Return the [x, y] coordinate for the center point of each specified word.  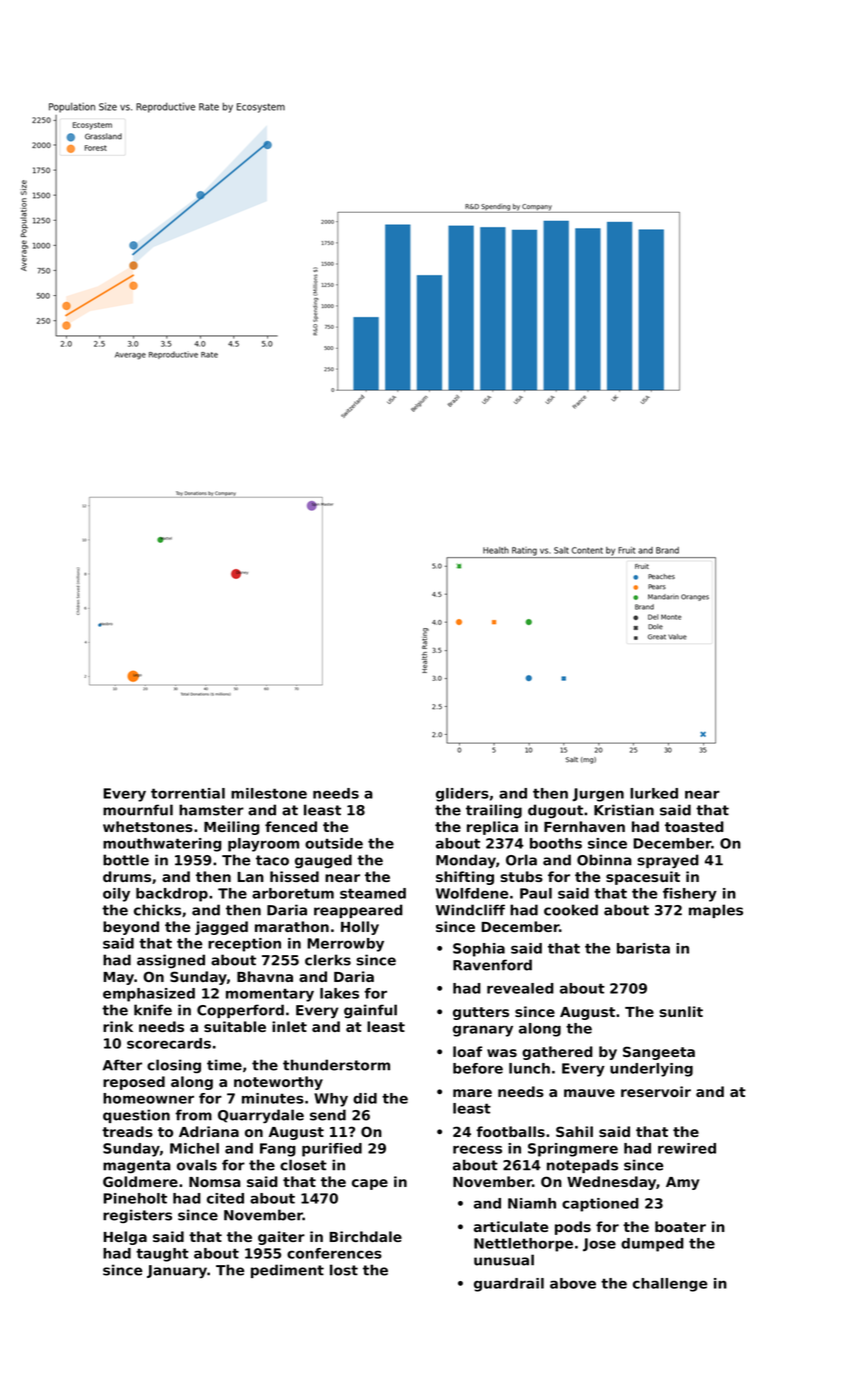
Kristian [624, 810]
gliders [462, 795]
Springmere [573, 1150]
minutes [273, 1098]
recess [477, 1149]
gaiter [281, 1238]
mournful [138, 810]
